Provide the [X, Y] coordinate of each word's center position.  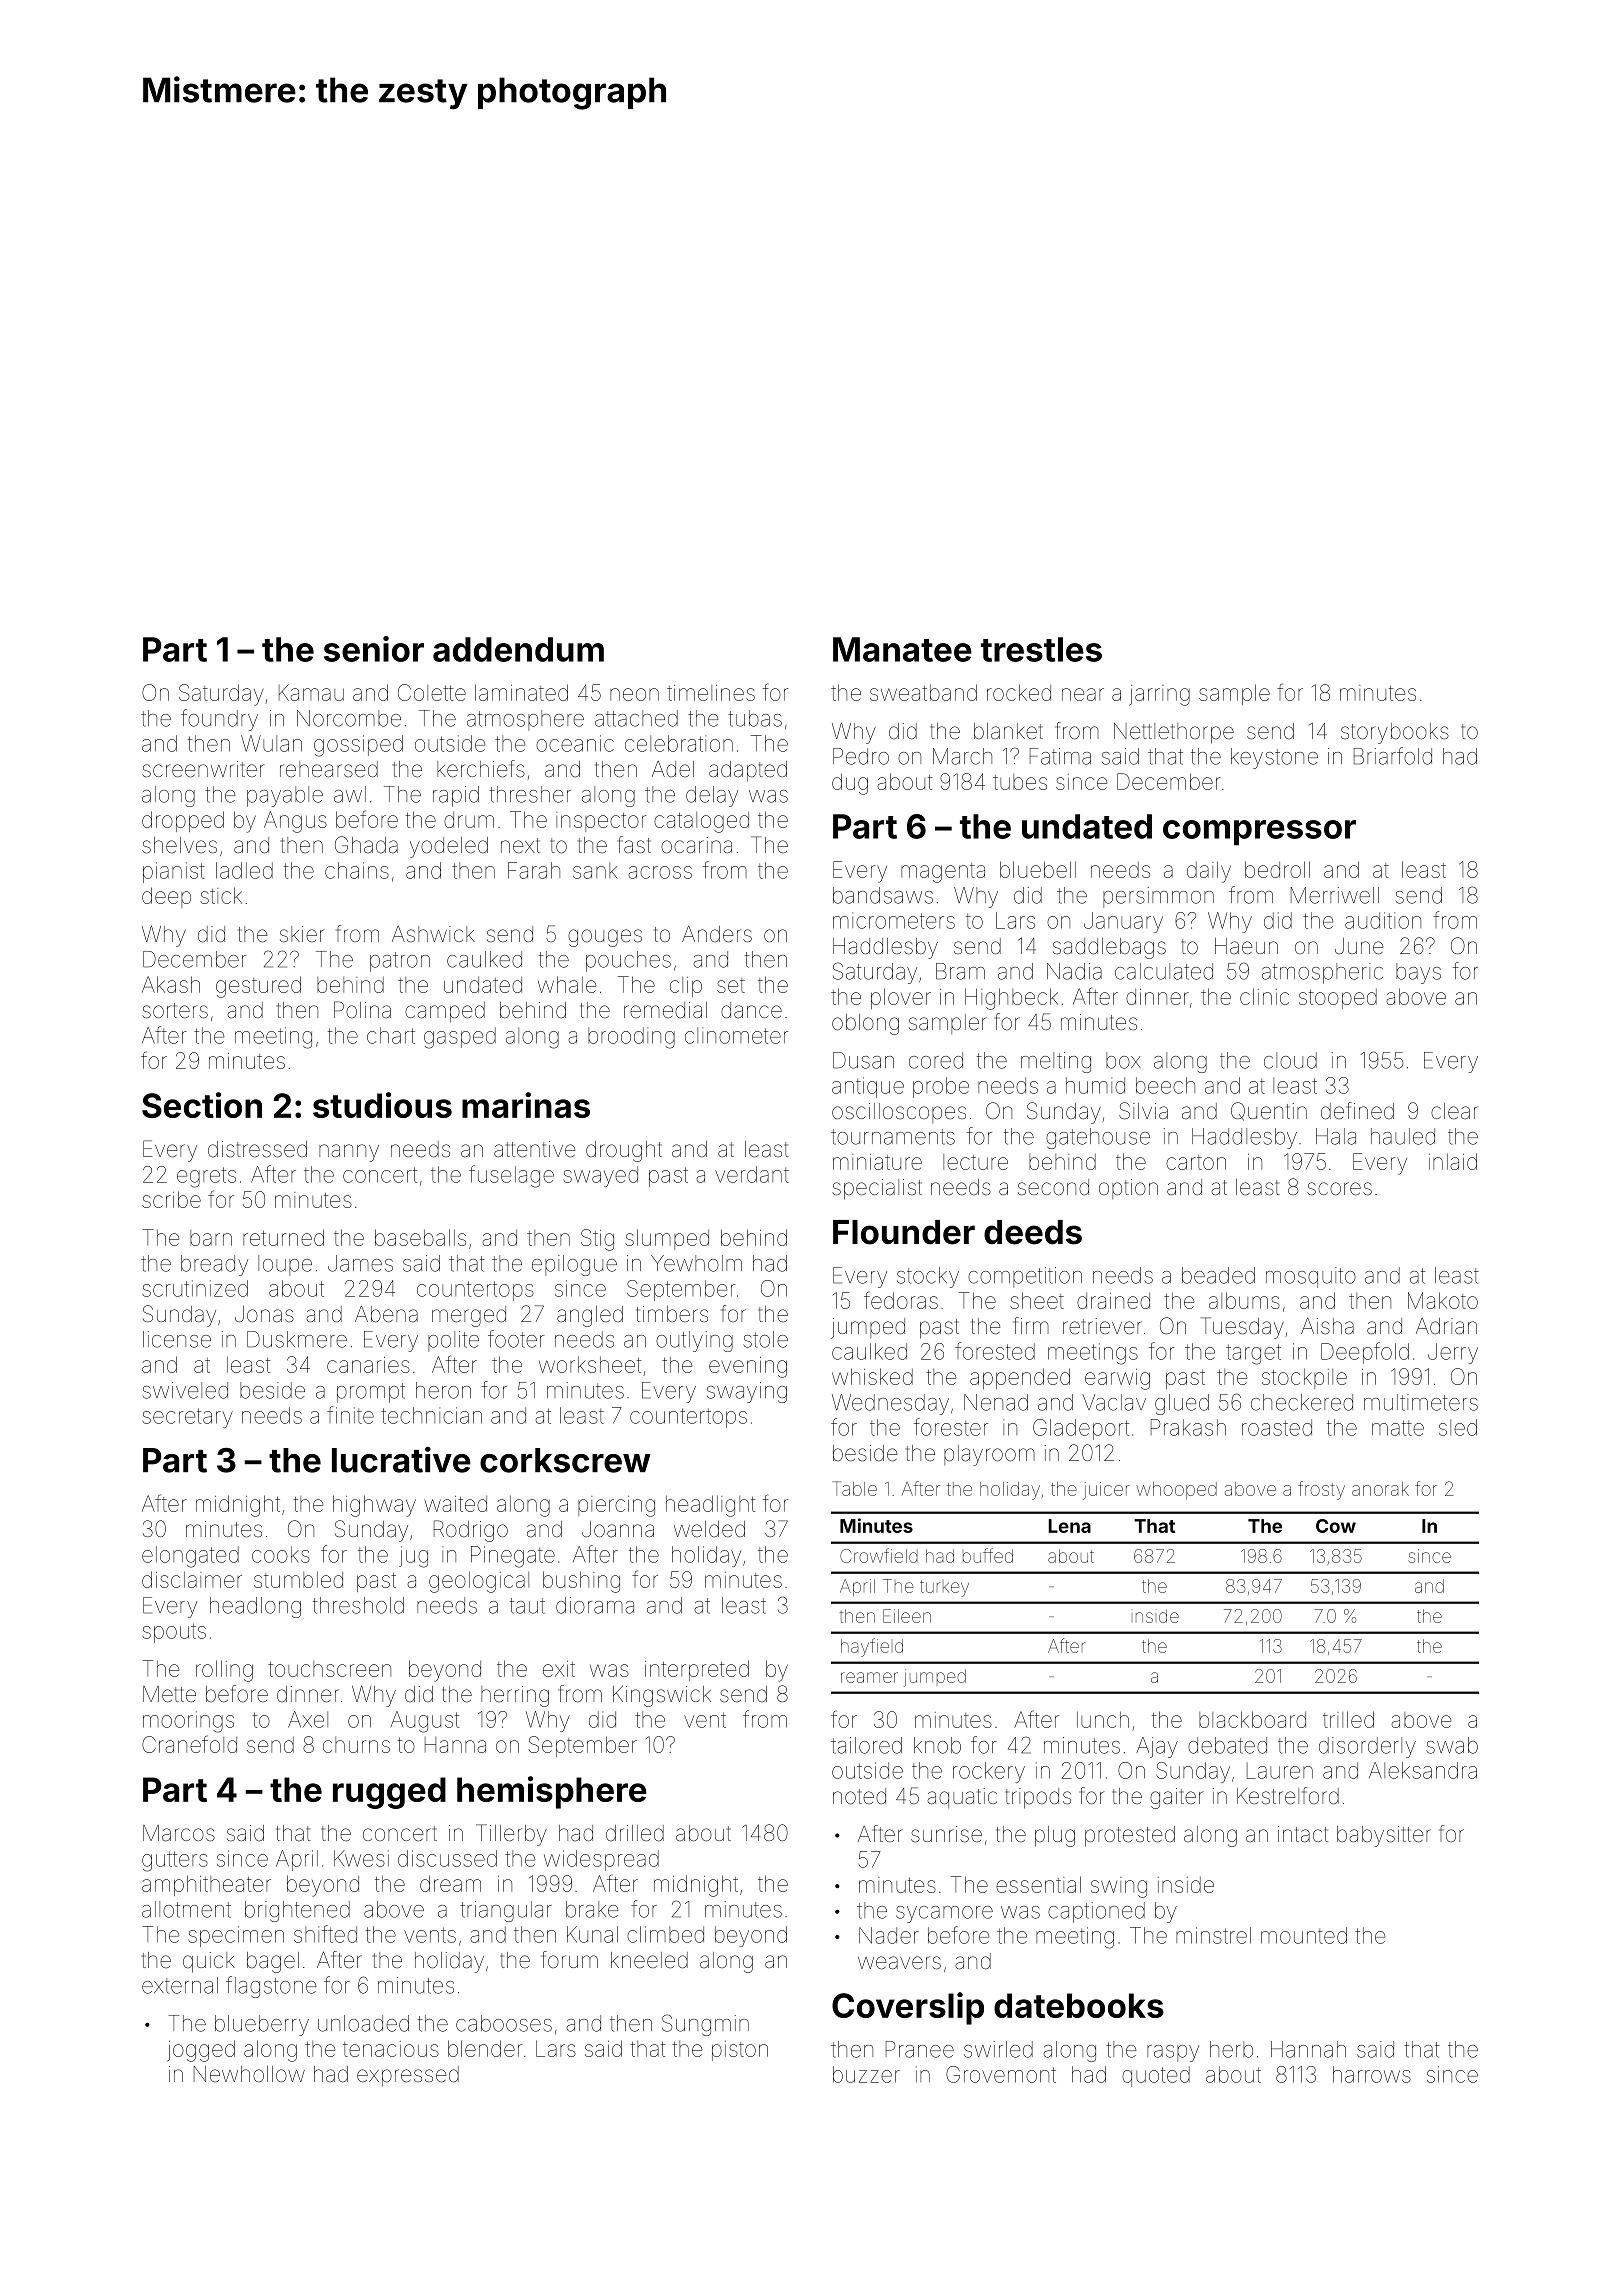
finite [350, 1415]
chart [391, 1035]
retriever [1102, 1326]
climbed [665, 1934]
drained [1113, 1301]
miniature [877, 1162]
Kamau [311, 692]
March [962, 756]
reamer [869, 1677]
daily [1209, 872]
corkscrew [565, 1460]
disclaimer [192, 1579]
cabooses [504, 2023]
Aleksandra [1423, 1770]
